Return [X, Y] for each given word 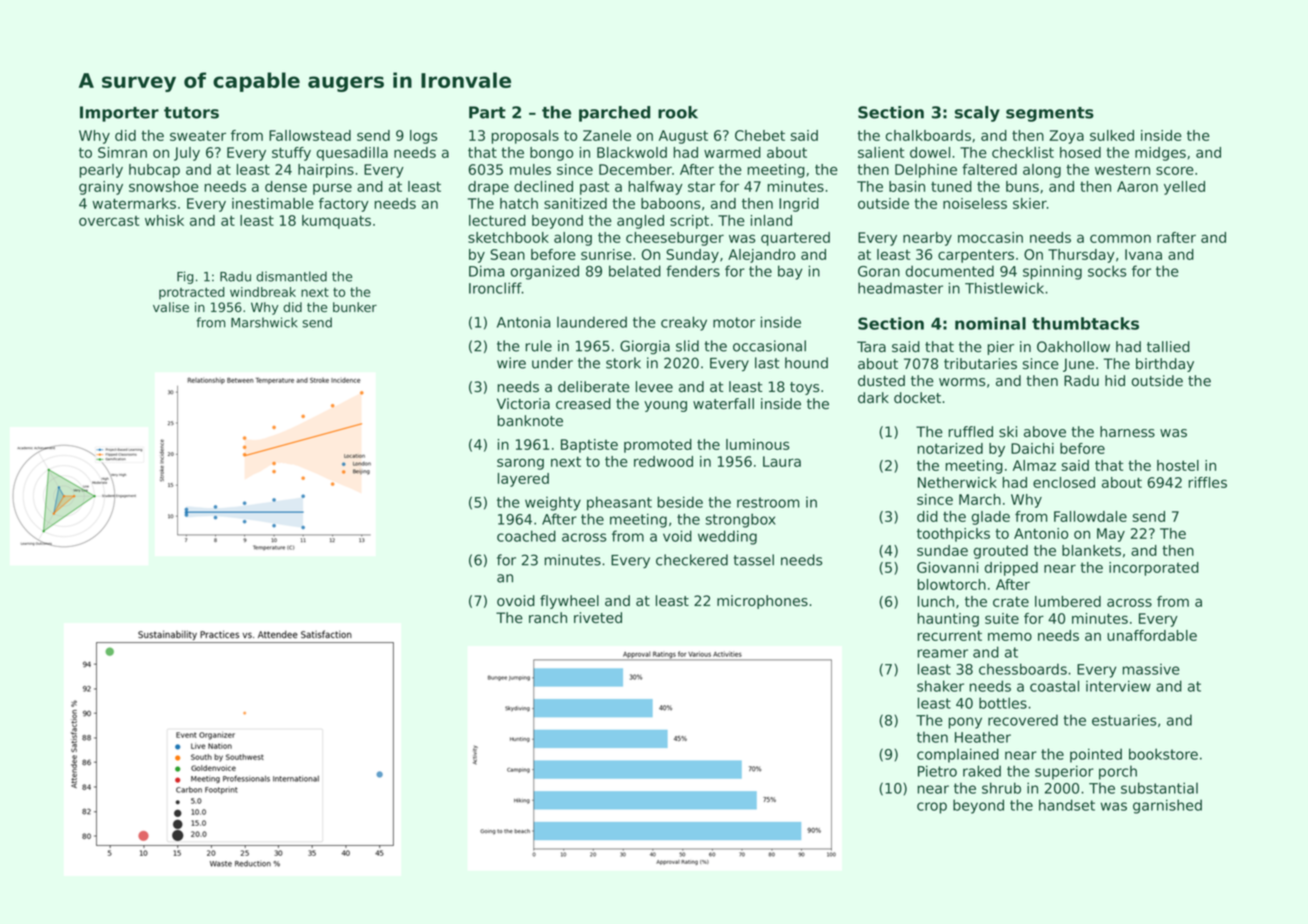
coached [526, 536]
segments [1050, 114]
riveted [598, 618]
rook [678, 112]
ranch [548, 617]
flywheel [569, 602]
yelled [1184, 188]
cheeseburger [675, 239]
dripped [1011, 569]
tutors [191, 113]
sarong [520, 464]
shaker [940, 686]
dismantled [291, 276]
